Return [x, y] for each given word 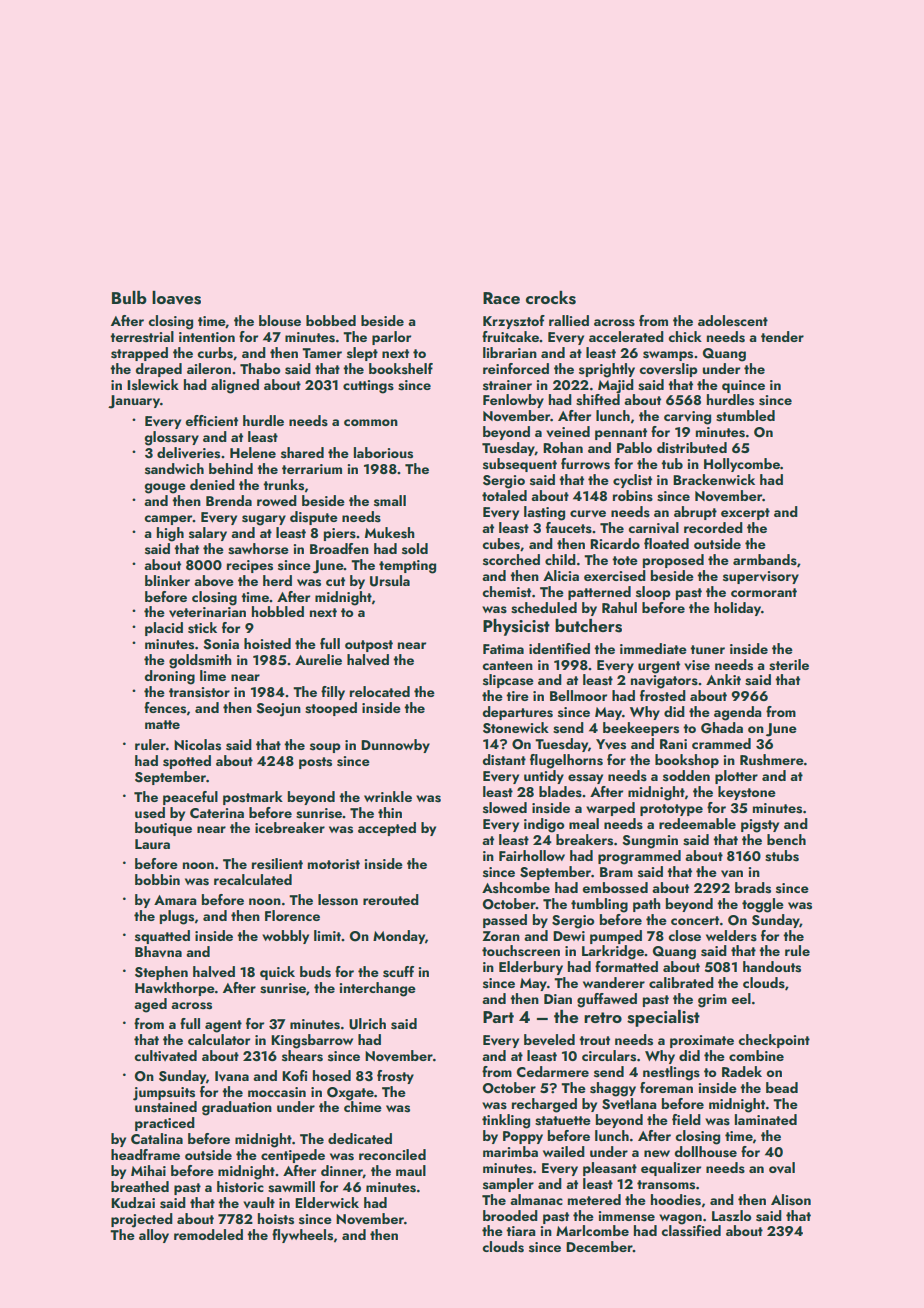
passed [505, 921]
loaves [176, 298]
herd [277, 580]
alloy [154, 1236]
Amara [175, 900]
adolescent [733, 321]
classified [691, 1231]
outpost [369, 646]
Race [501, 298]
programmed [639, 857]
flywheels [302, 1236]
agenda [738, 713]
